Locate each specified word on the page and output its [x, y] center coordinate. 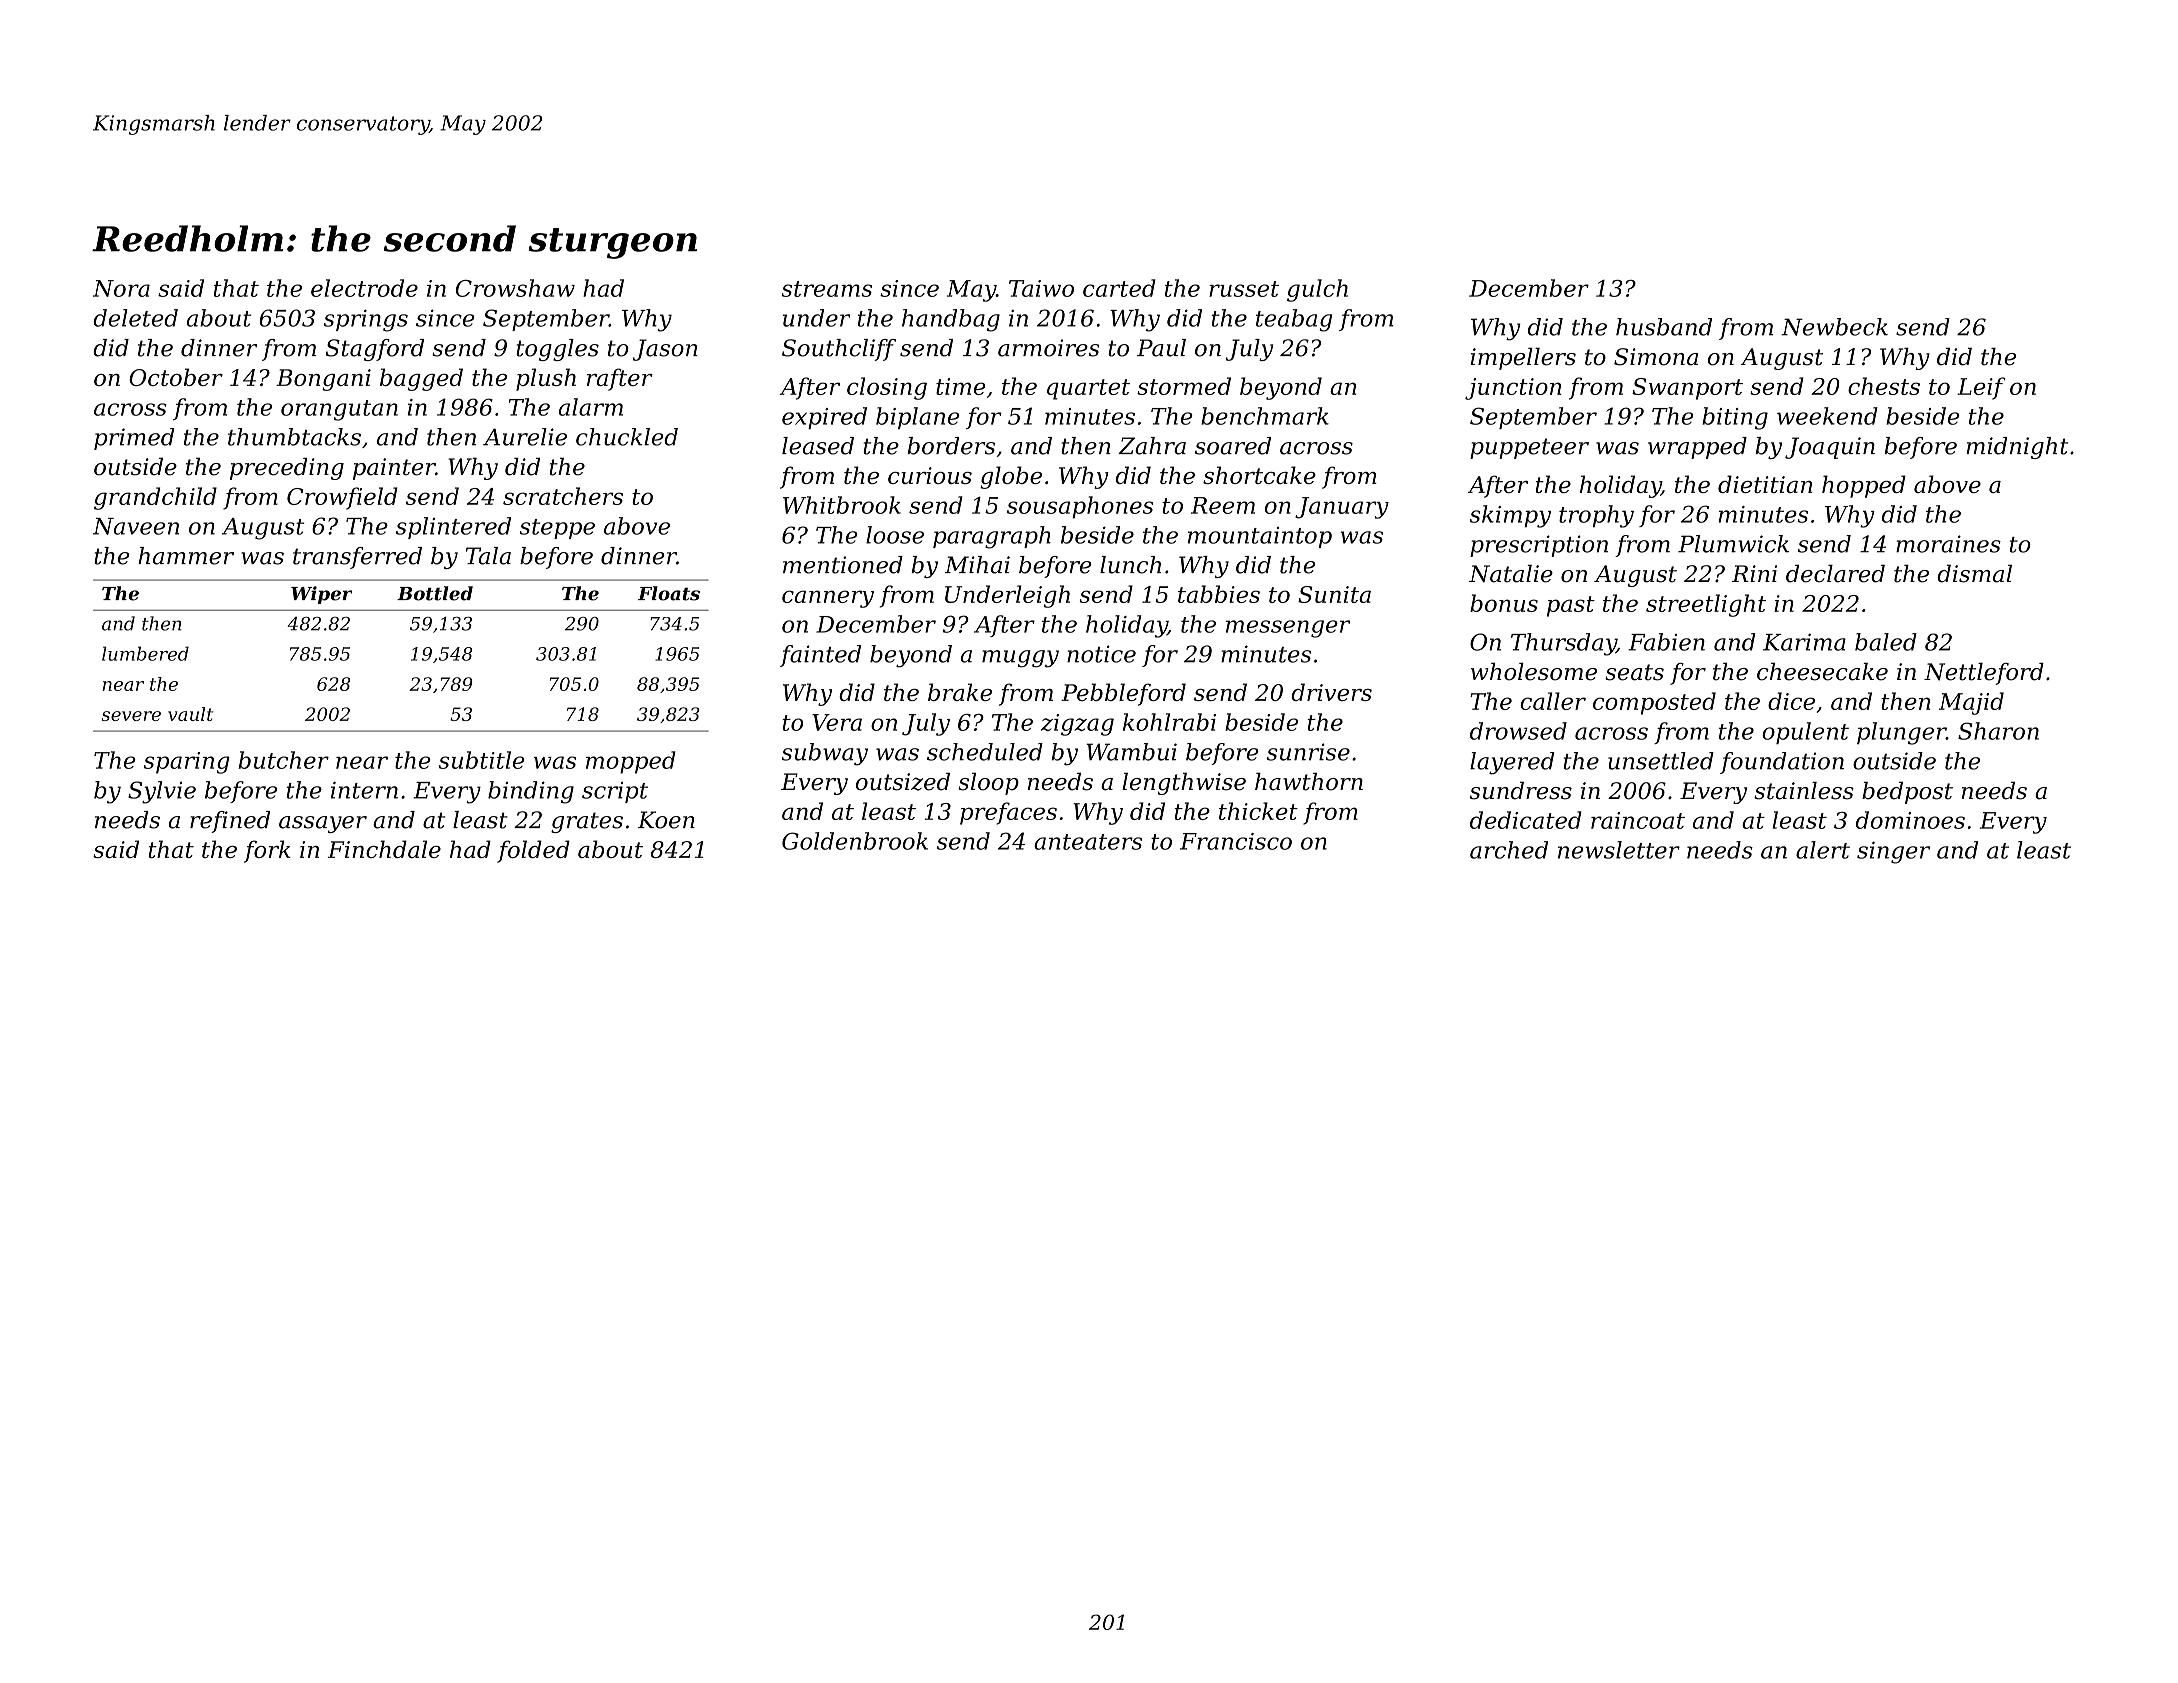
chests [1884, 386]
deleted [135, 318]
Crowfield [342, 498]
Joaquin [1830, 448]
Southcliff [839, 350]
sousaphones [1080, 507]
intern [364, 790]
